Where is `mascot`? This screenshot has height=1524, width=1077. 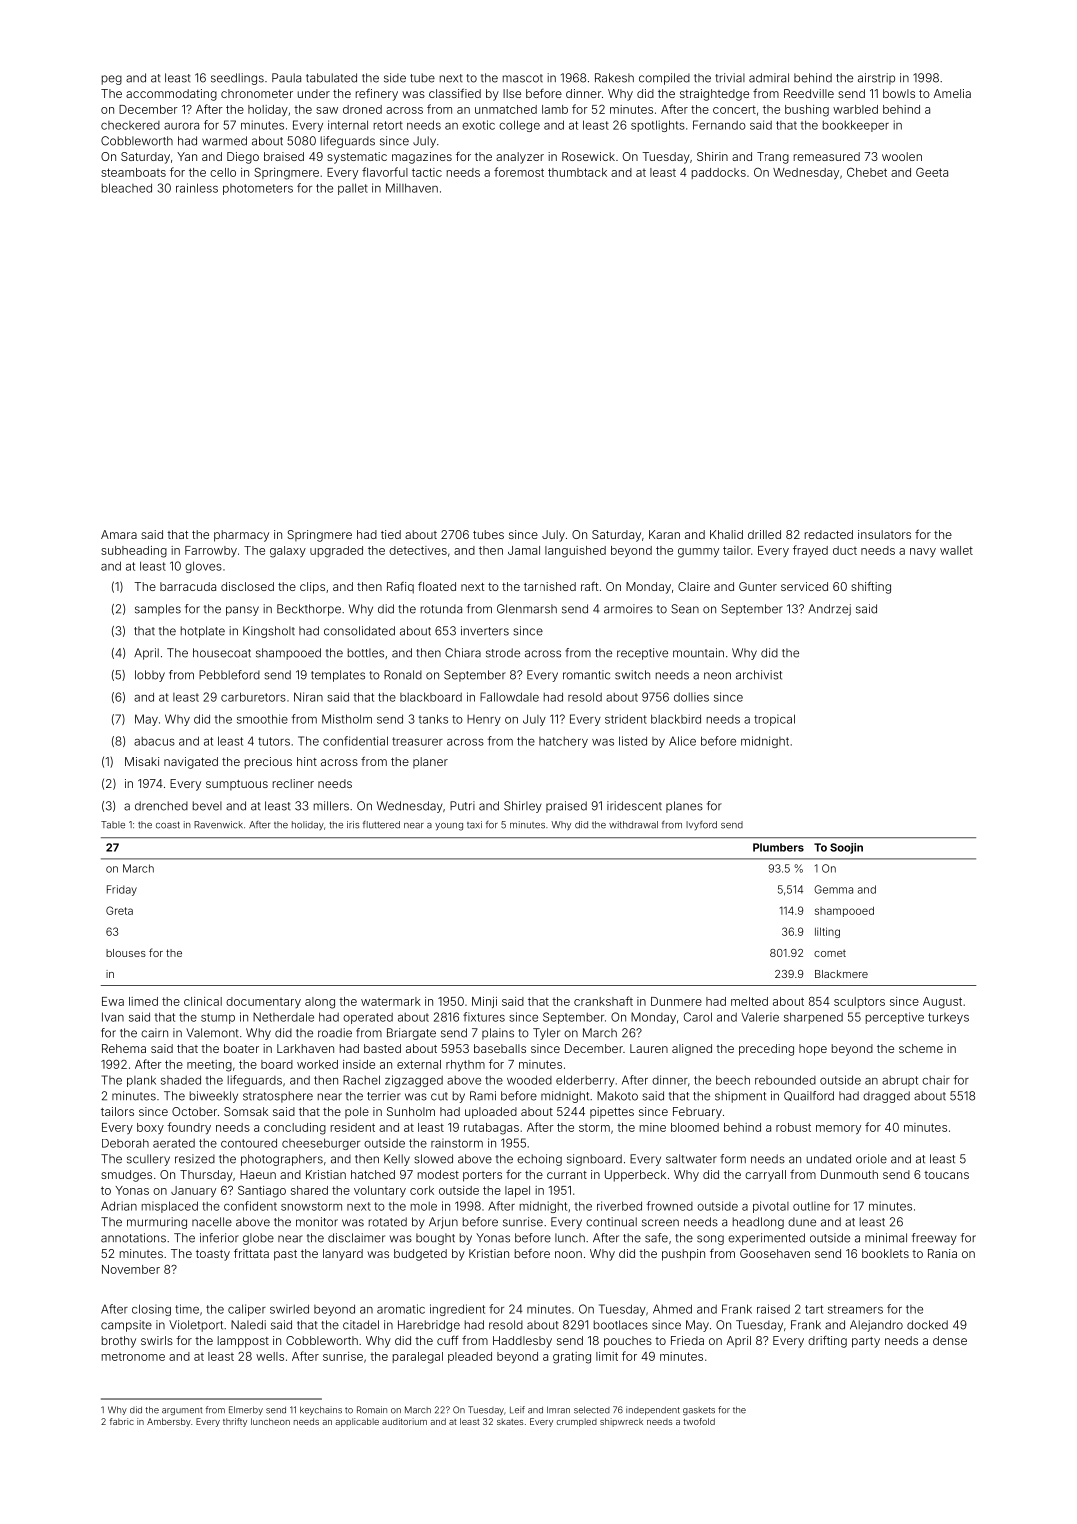 mascot is located at coordinates (523, 78).
